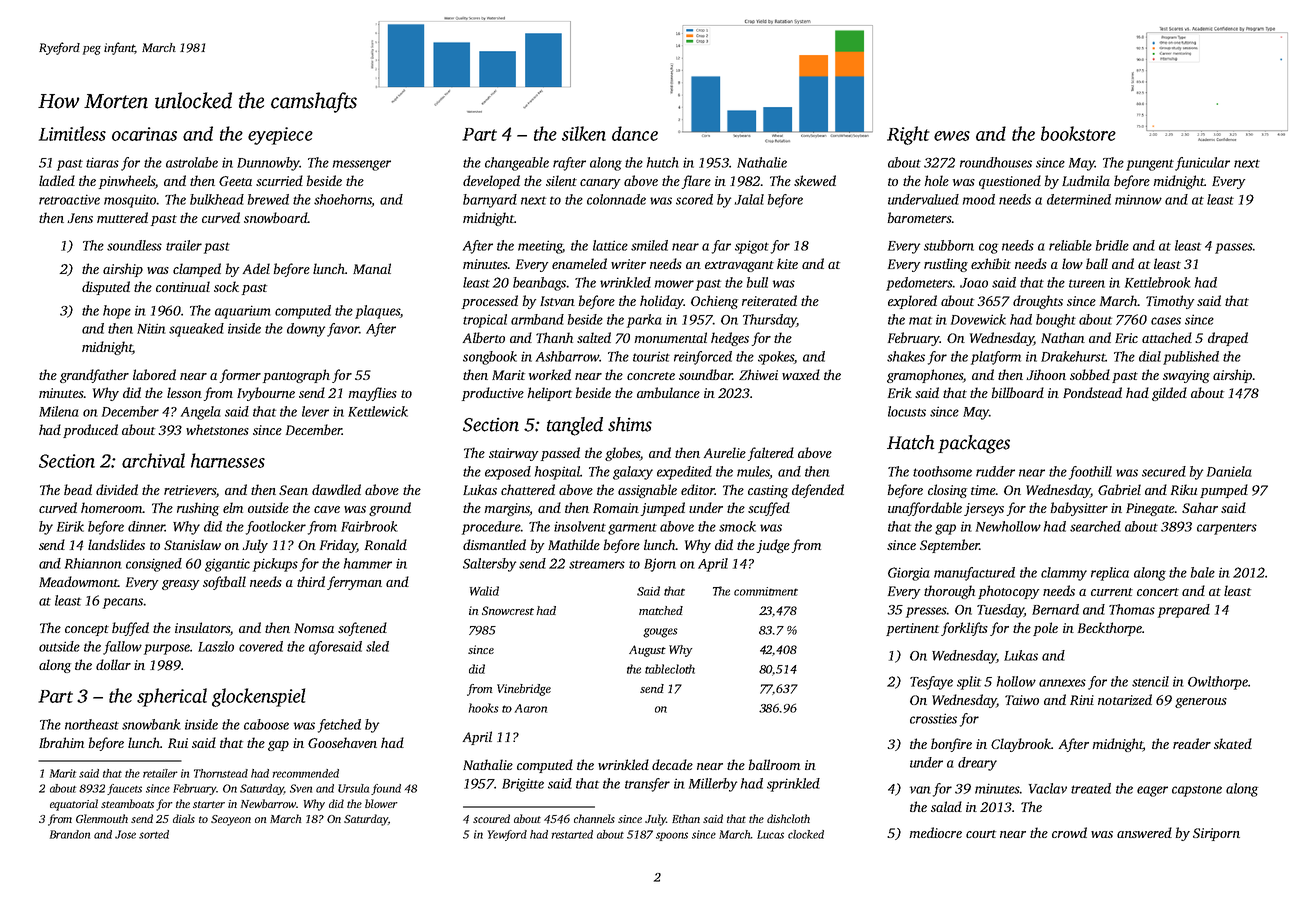 Image resolution: width=1308 pixels, height=924 pixels. What do you see at coordinates (1132, 609) in the image?
I see `Thomas` at bounding box center [1132, 609].
